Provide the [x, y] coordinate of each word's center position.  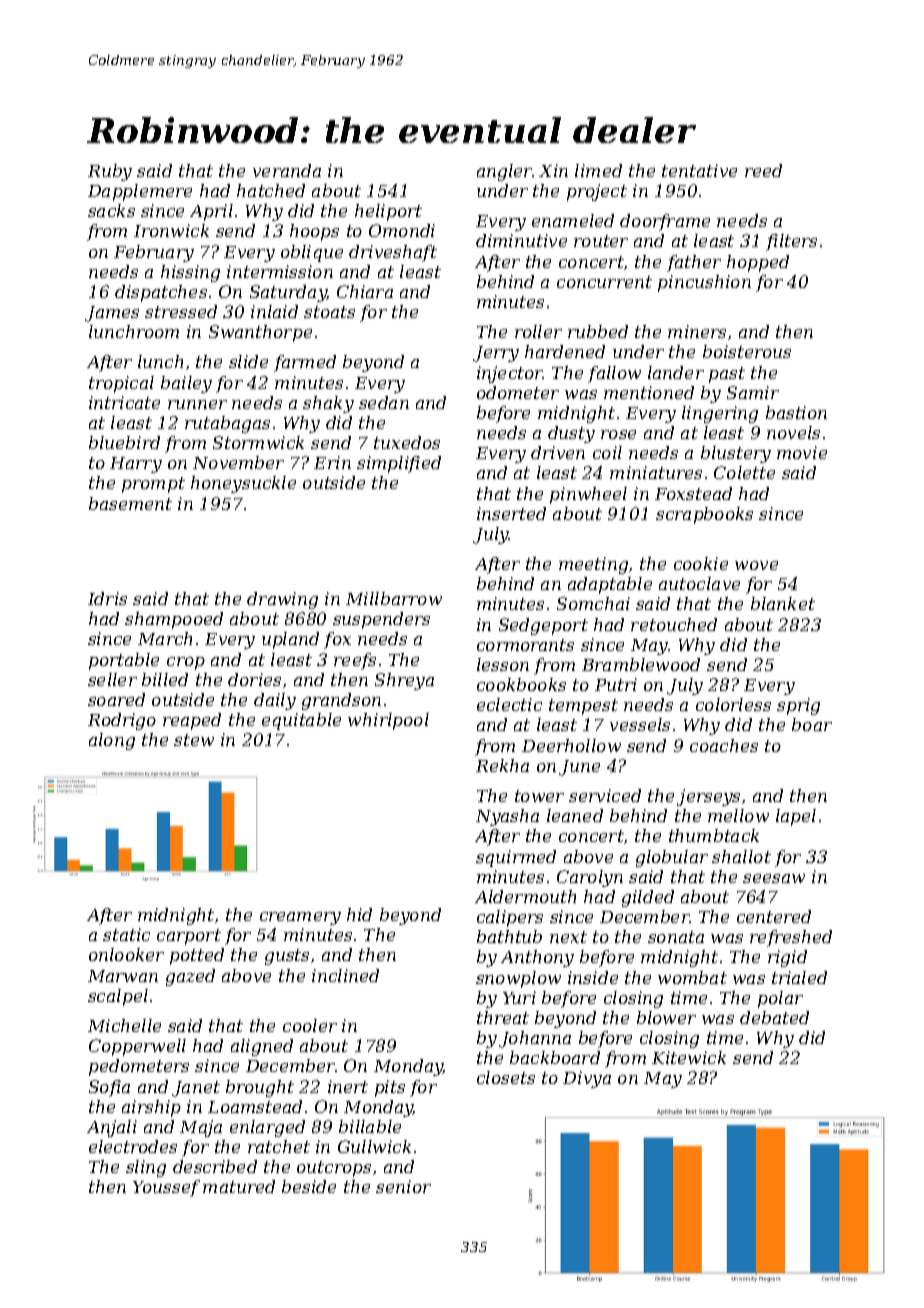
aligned [262, 1047]
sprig [798, 706]
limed [598, 170]
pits [390, 1088]
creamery [300, 918]
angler [504, 172]
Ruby [110, 172]
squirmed [516, 858]
